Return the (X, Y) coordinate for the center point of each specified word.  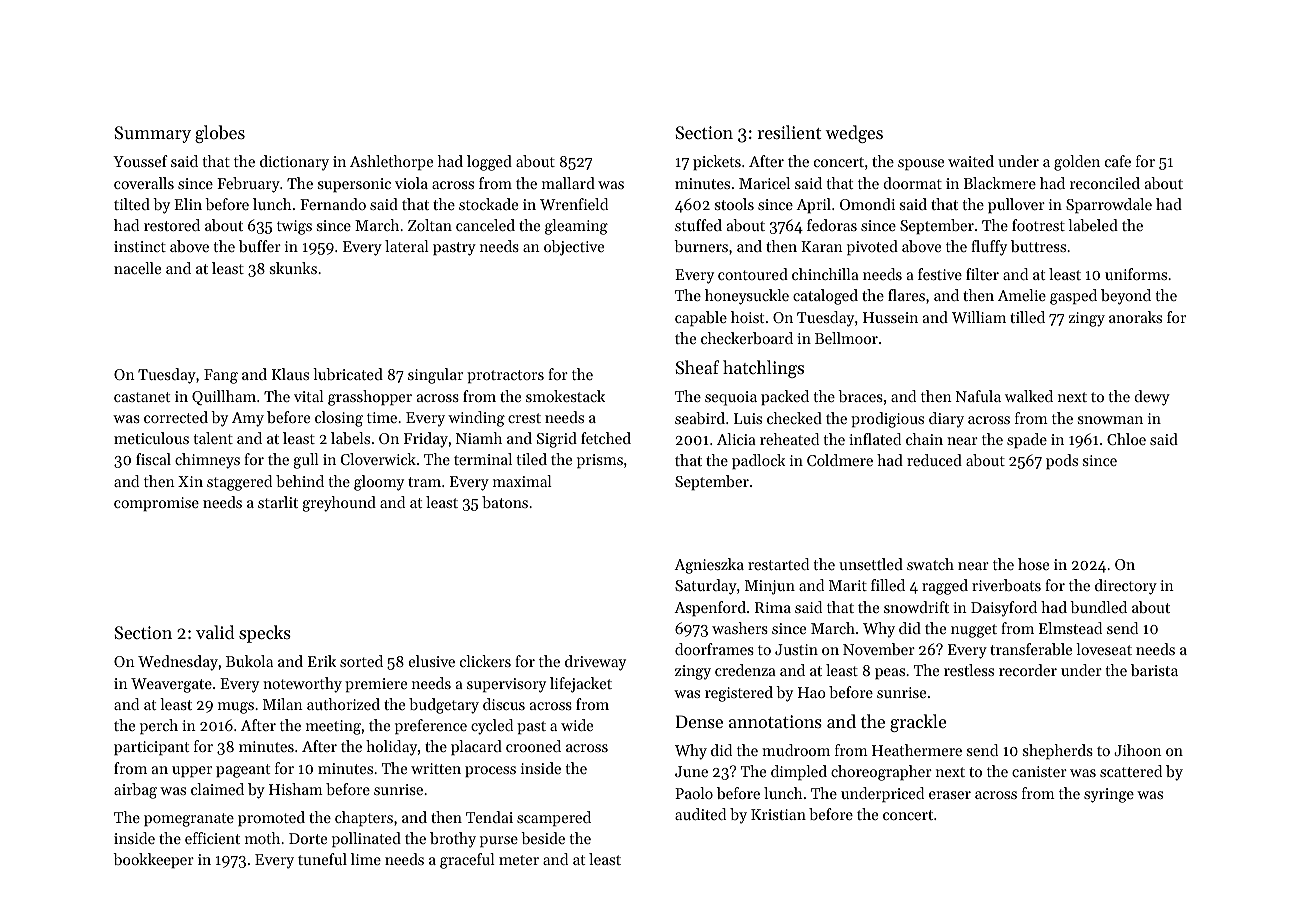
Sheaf (697, 367)
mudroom (796, 750)
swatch (930, 564)
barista (1154, 670)
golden (1077, 163)
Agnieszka (709, 566)
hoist (747, 317)
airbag (135, 791)
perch (159, 726)
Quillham (224, 397)
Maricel (764, 183)
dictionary (294, 163)
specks (265, 634)
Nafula (978, 396)
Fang (221, 376)
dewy (1152, 398)
